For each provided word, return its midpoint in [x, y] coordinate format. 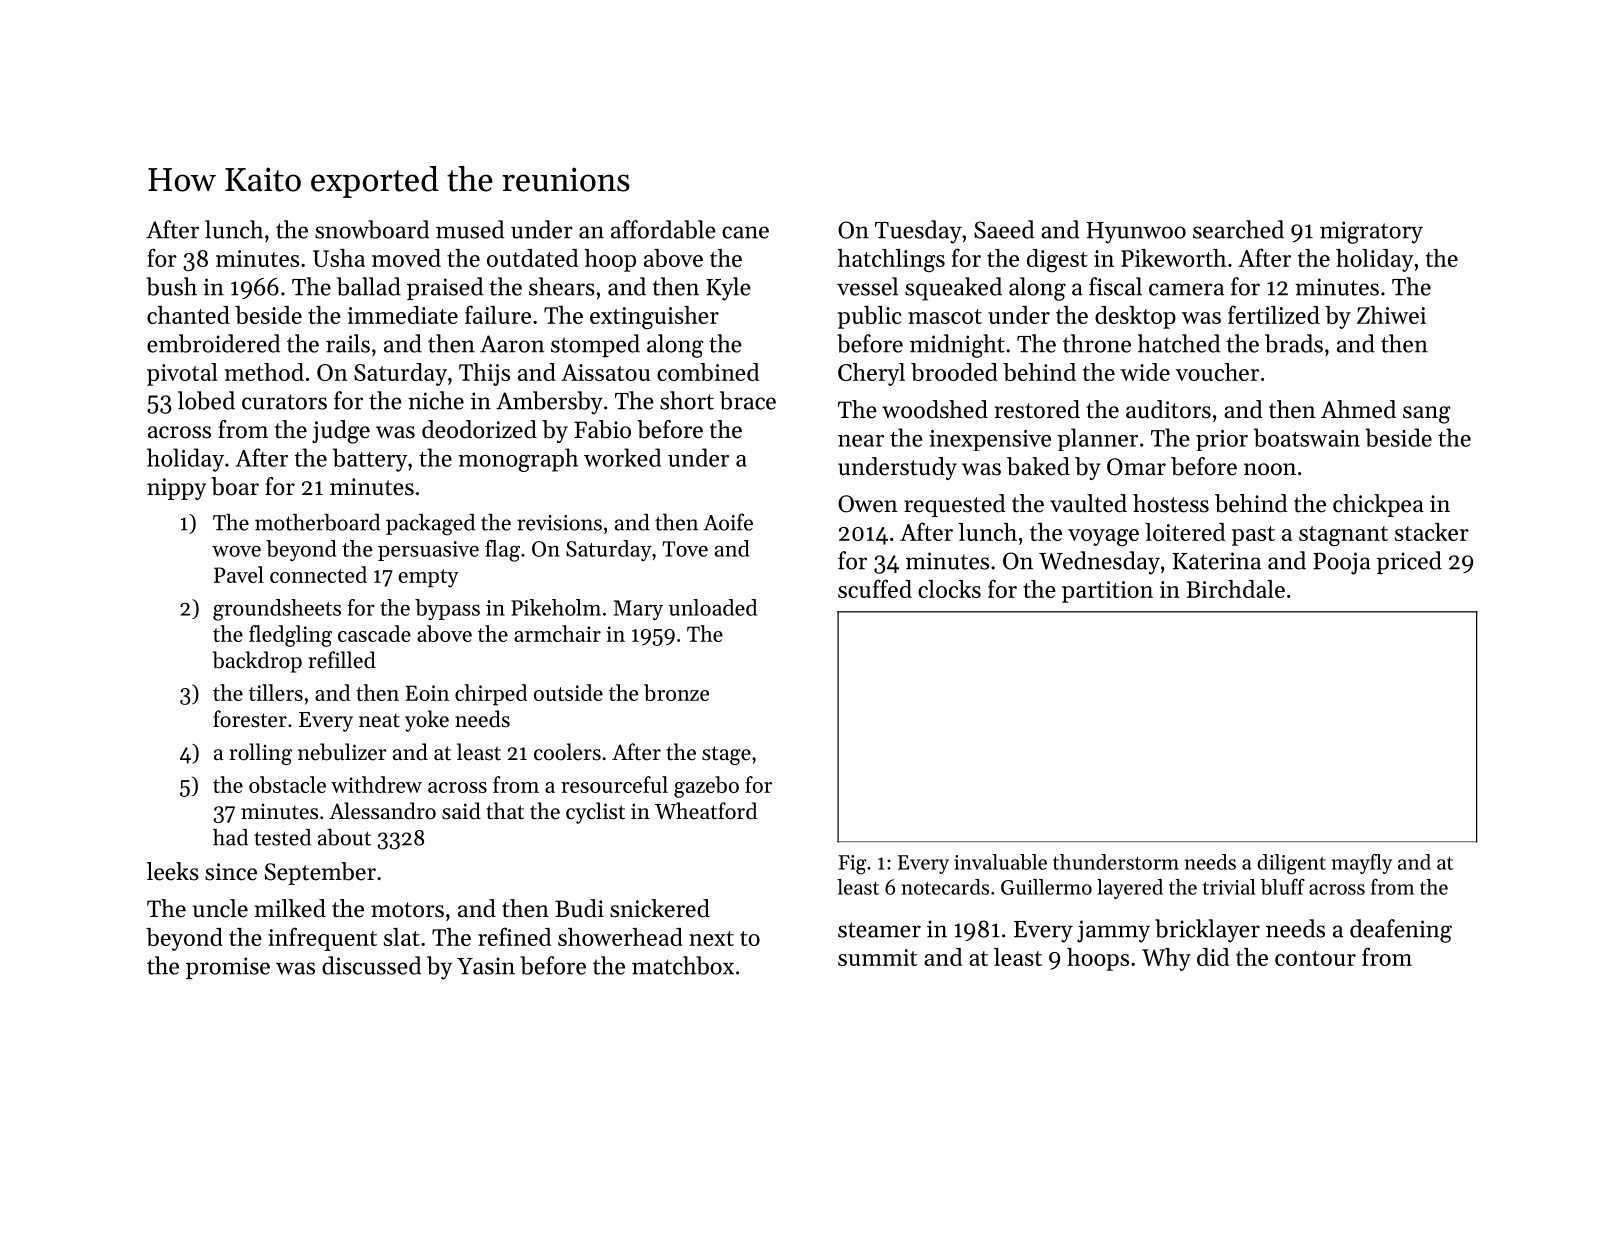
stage [726, 755]
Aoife [728, 522]
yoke [427, 721]
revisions [559, 523]
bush [171, 286]
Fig [852, 865]
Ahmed [1358, 409]
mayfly [1362, 864]
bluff [1283, 887]
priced [1409, 562]
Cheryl [871, 374]
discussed [371, 965]
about [344, 837]
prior [1222, 440]
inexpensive [990, 440]
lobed [206, 400]
